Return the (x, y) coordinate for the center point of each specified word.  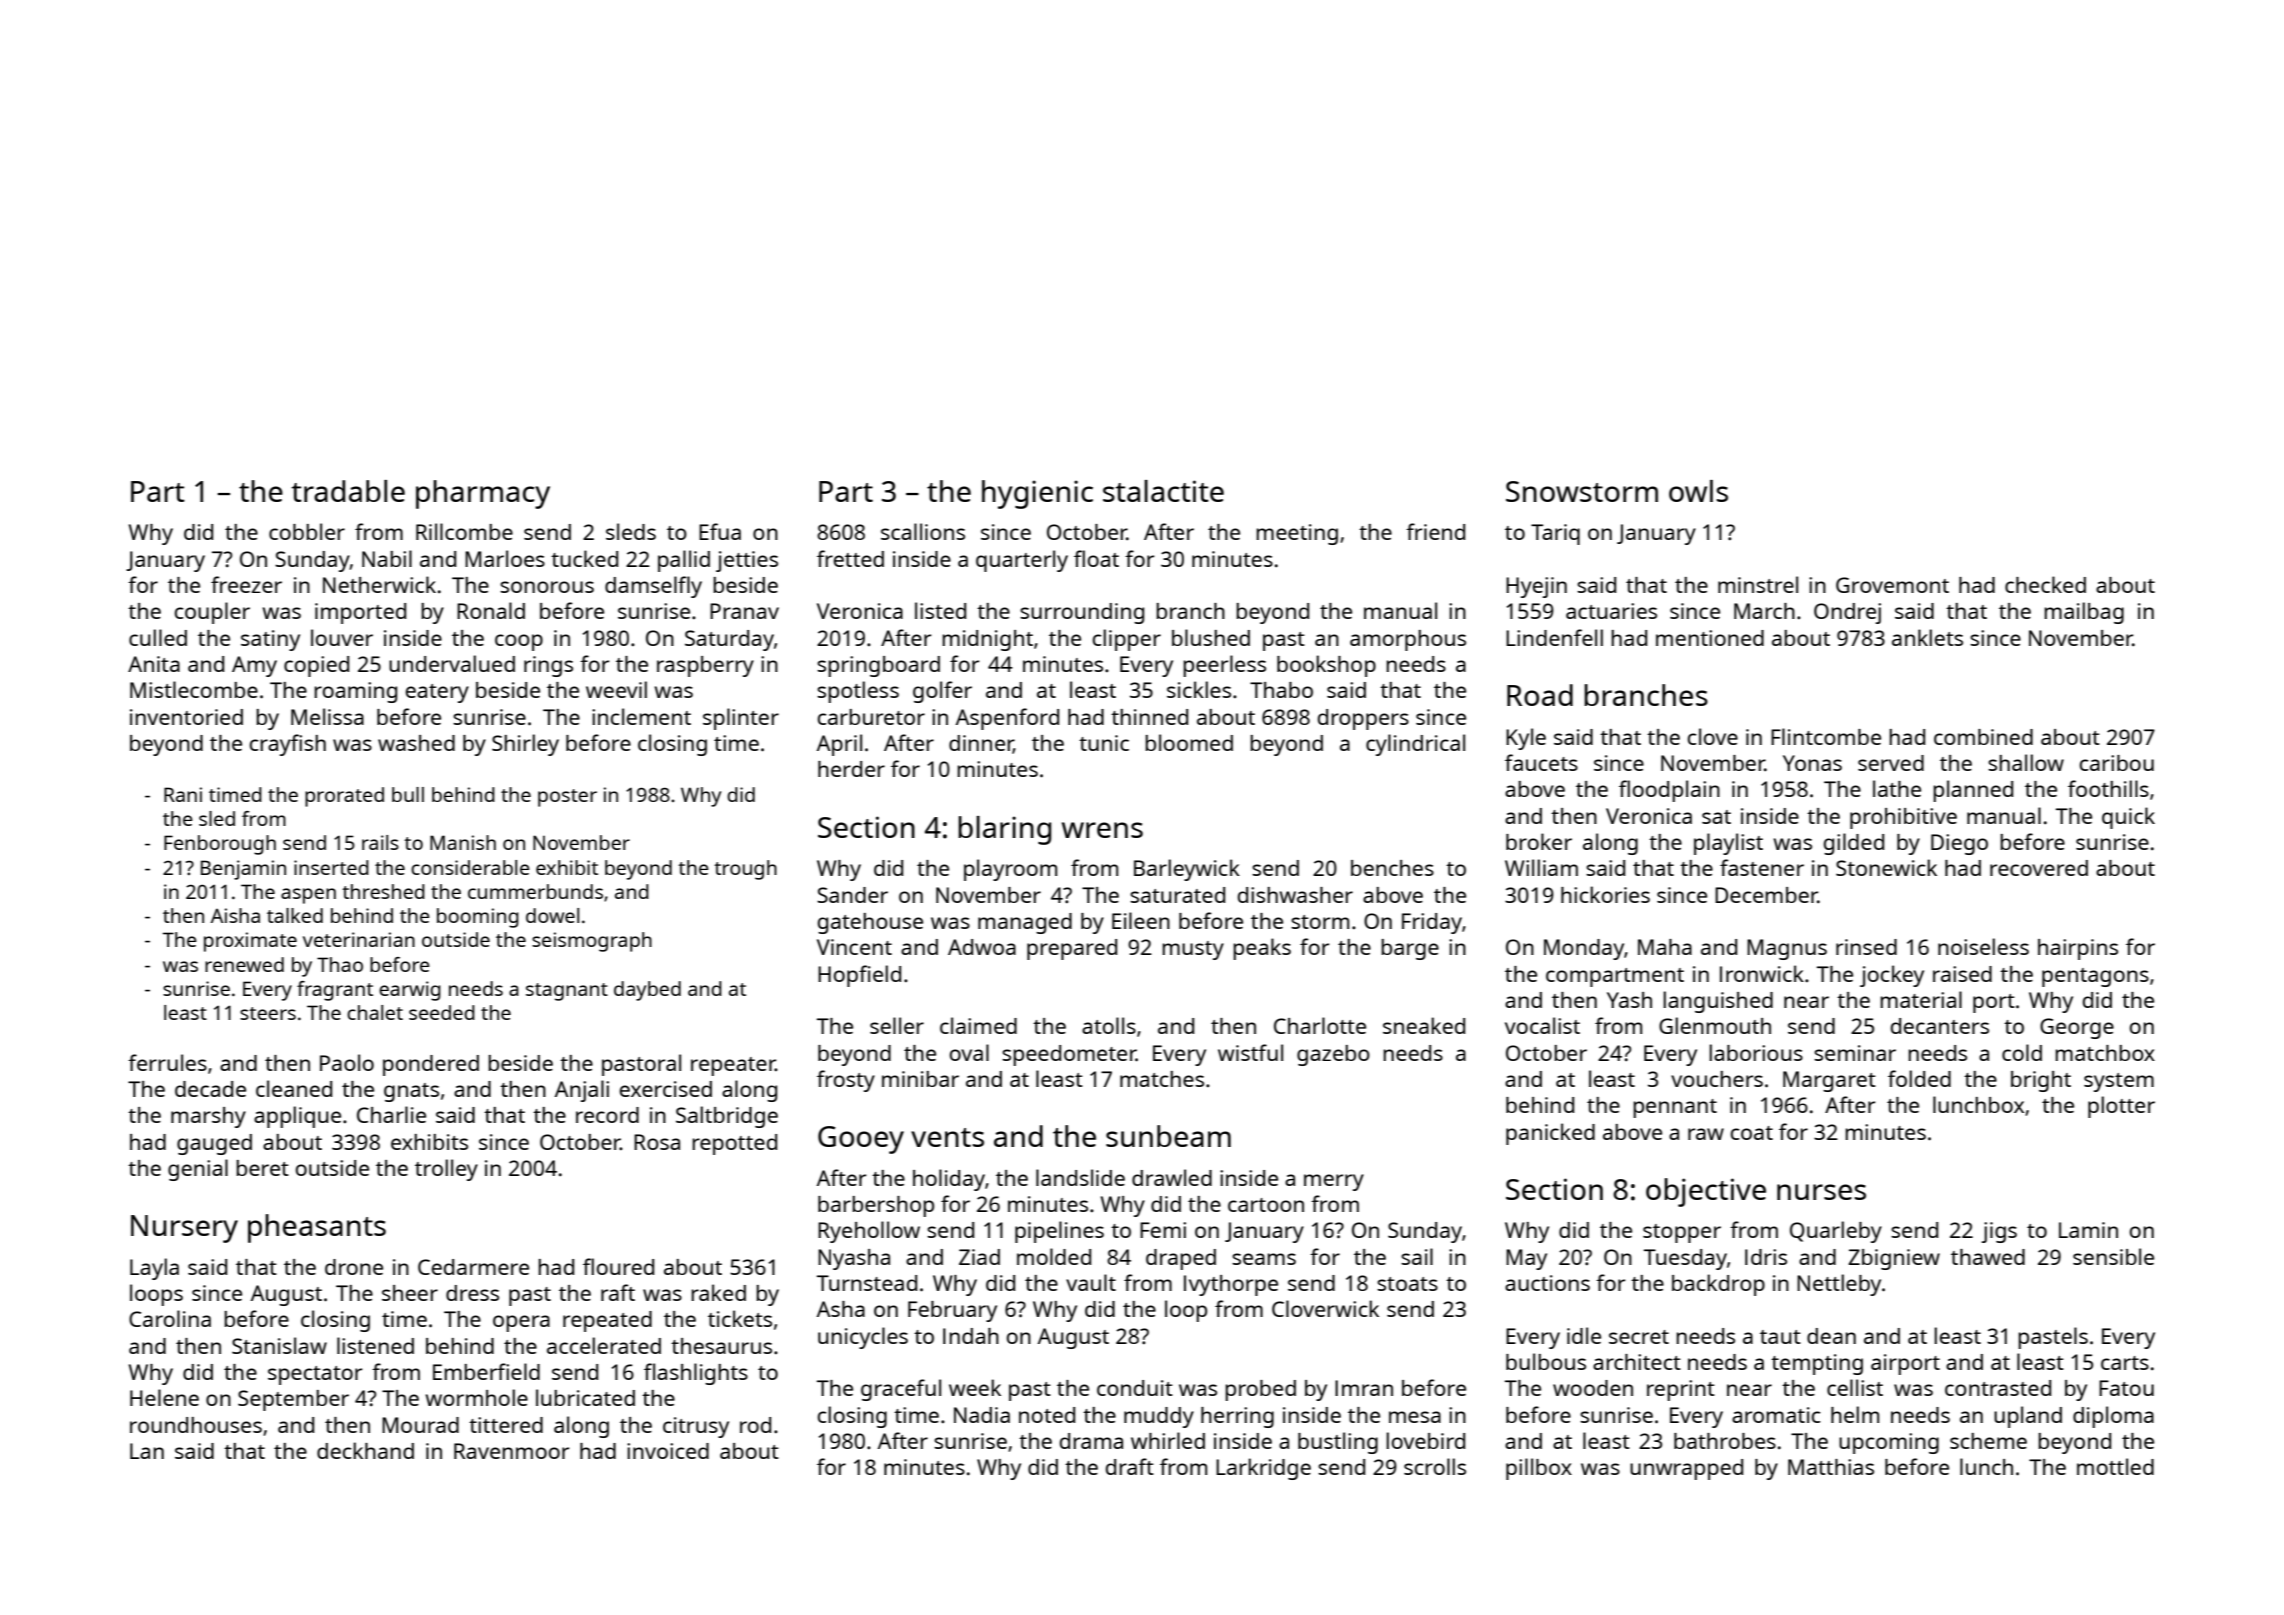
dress (472, 1293)
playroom (1010, 870)
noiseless (1983, 946)
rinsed (1866, 947)
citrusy (696, 1427)
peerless (1224, 666)
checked (2045, 584)
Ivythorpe (1231, 1285)
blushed (1211, 637)
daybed (647, 991)
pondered (431, 1065)
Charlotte (1320, 1025)
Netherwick (379, 584)
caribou (2117, 763)
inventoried (186, 717)
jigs (1999, 1232)
